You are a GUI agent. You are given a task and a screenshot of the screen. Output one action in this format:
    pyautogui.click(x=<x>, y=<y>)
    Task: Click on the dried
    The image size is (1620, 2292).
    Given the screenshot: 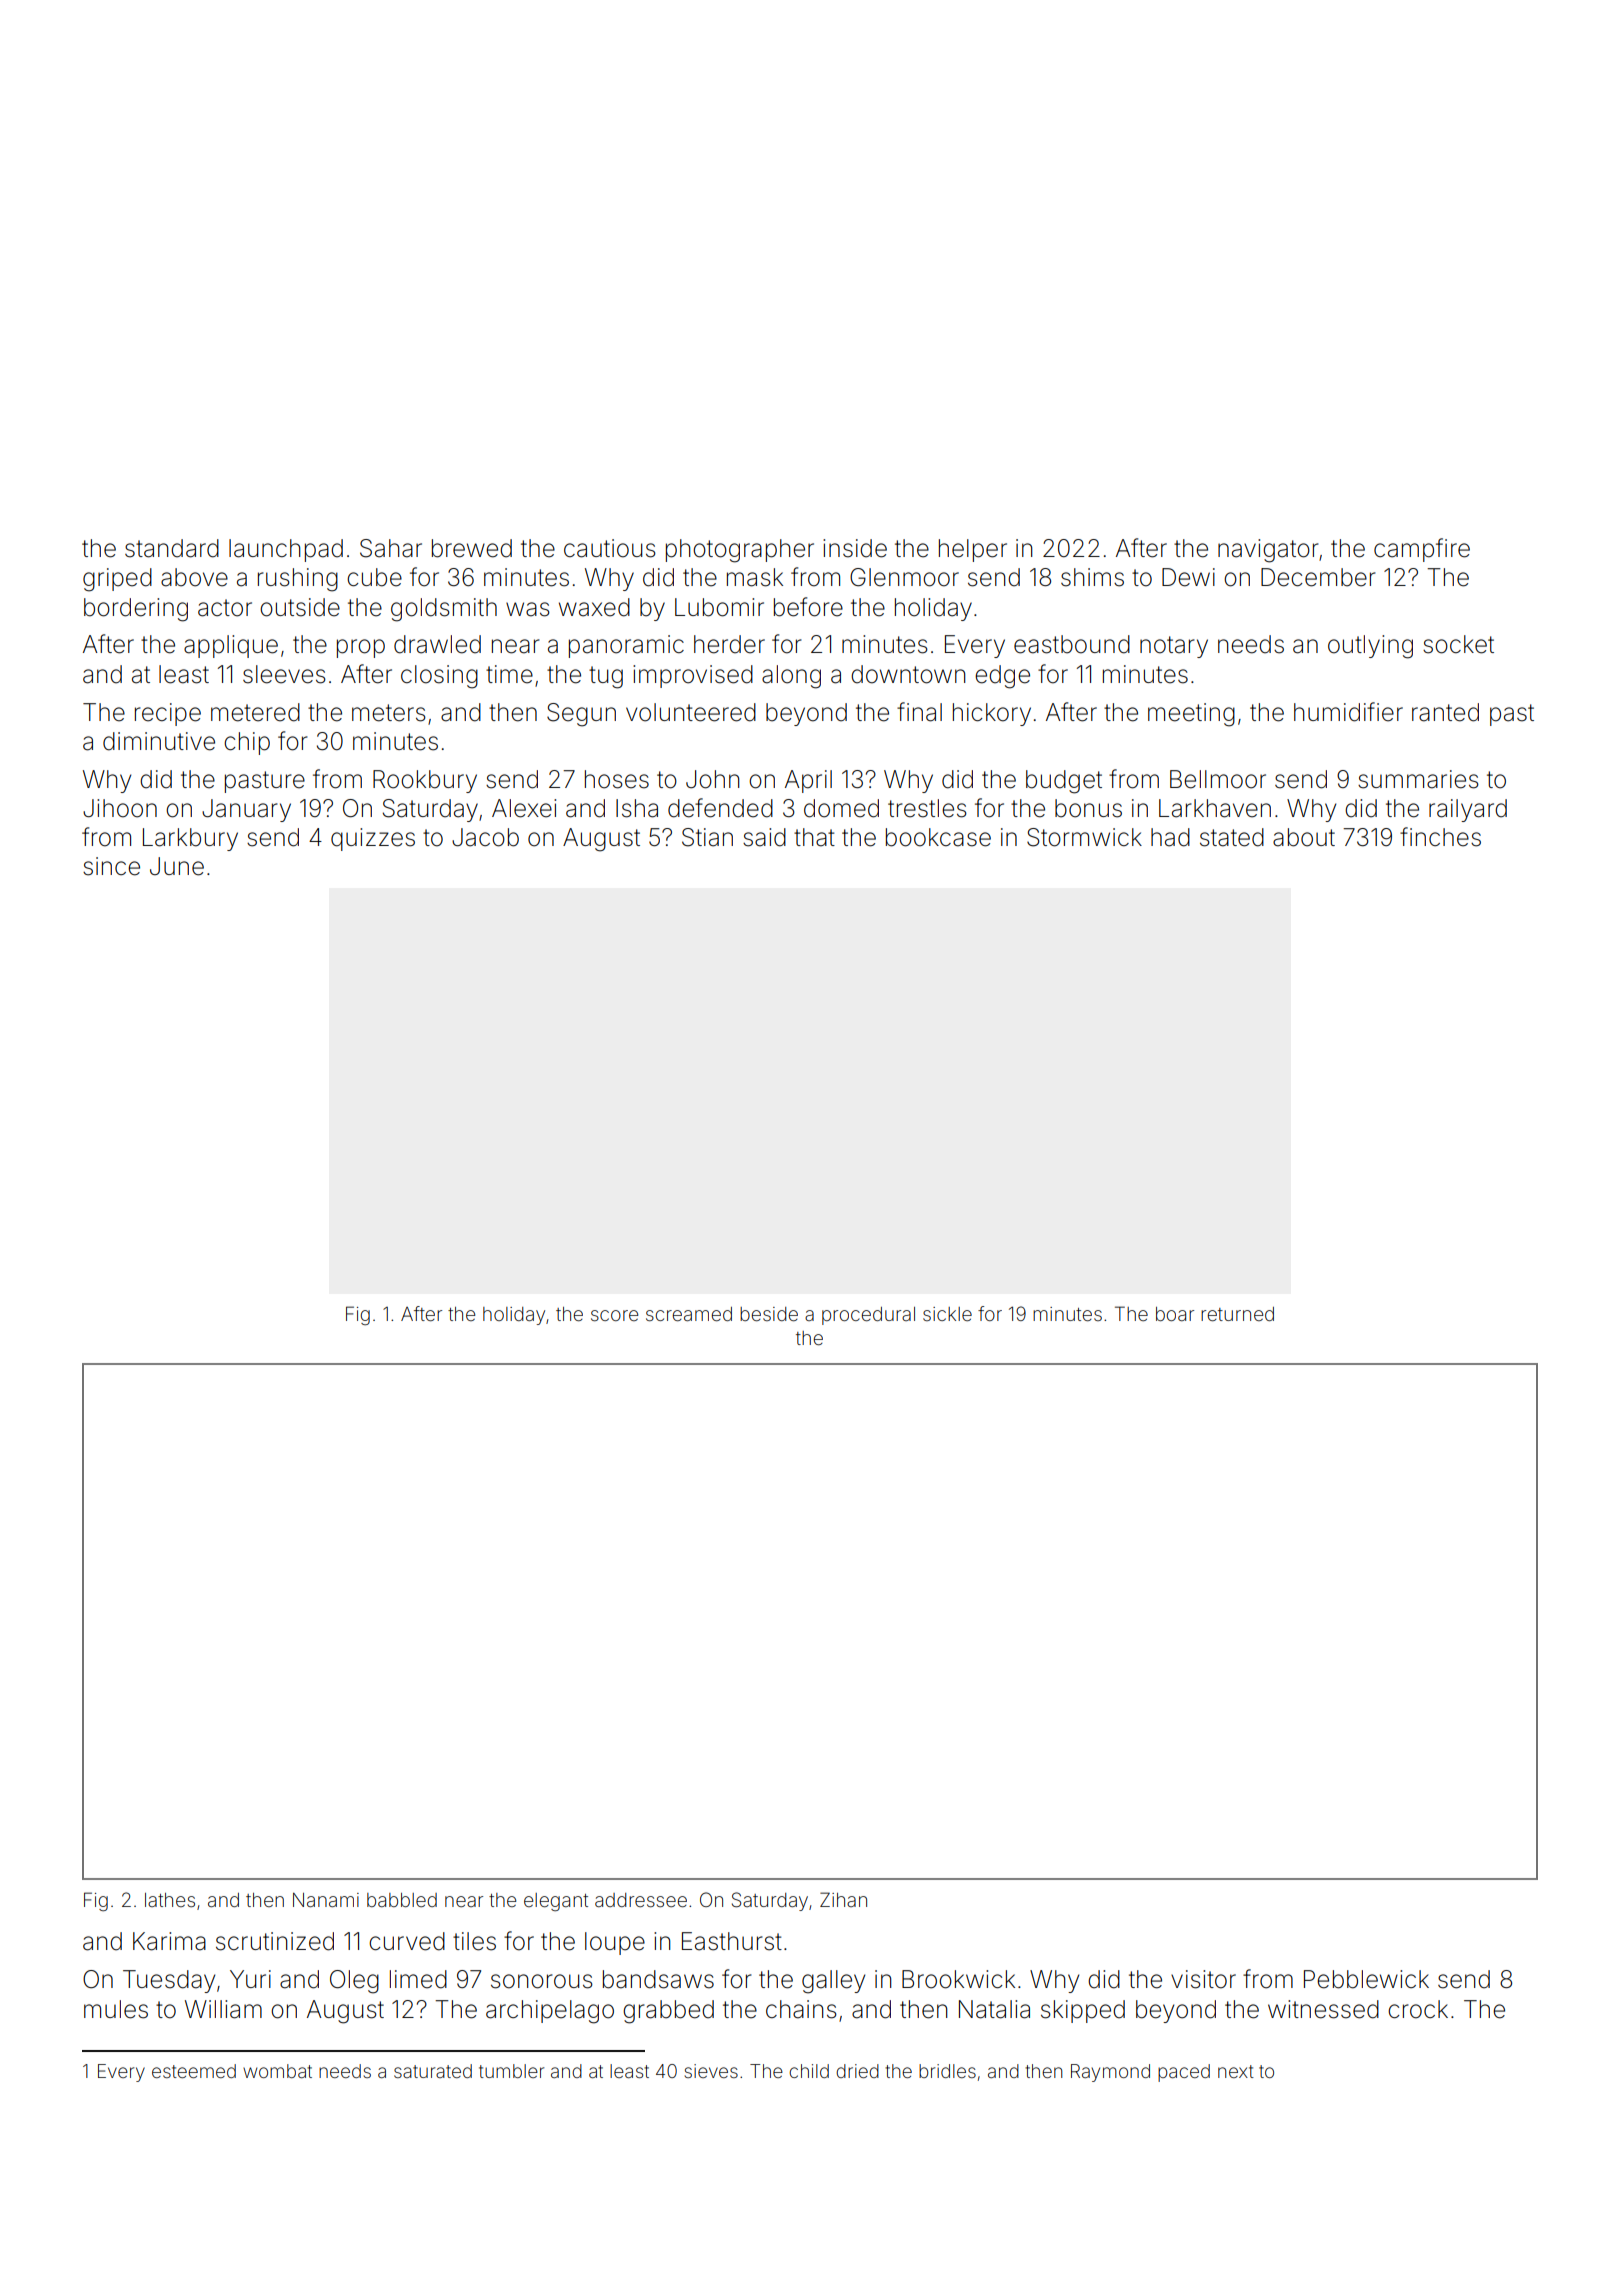 What is the action you would take?
    pyautogui.click(x=857, y=2071)
